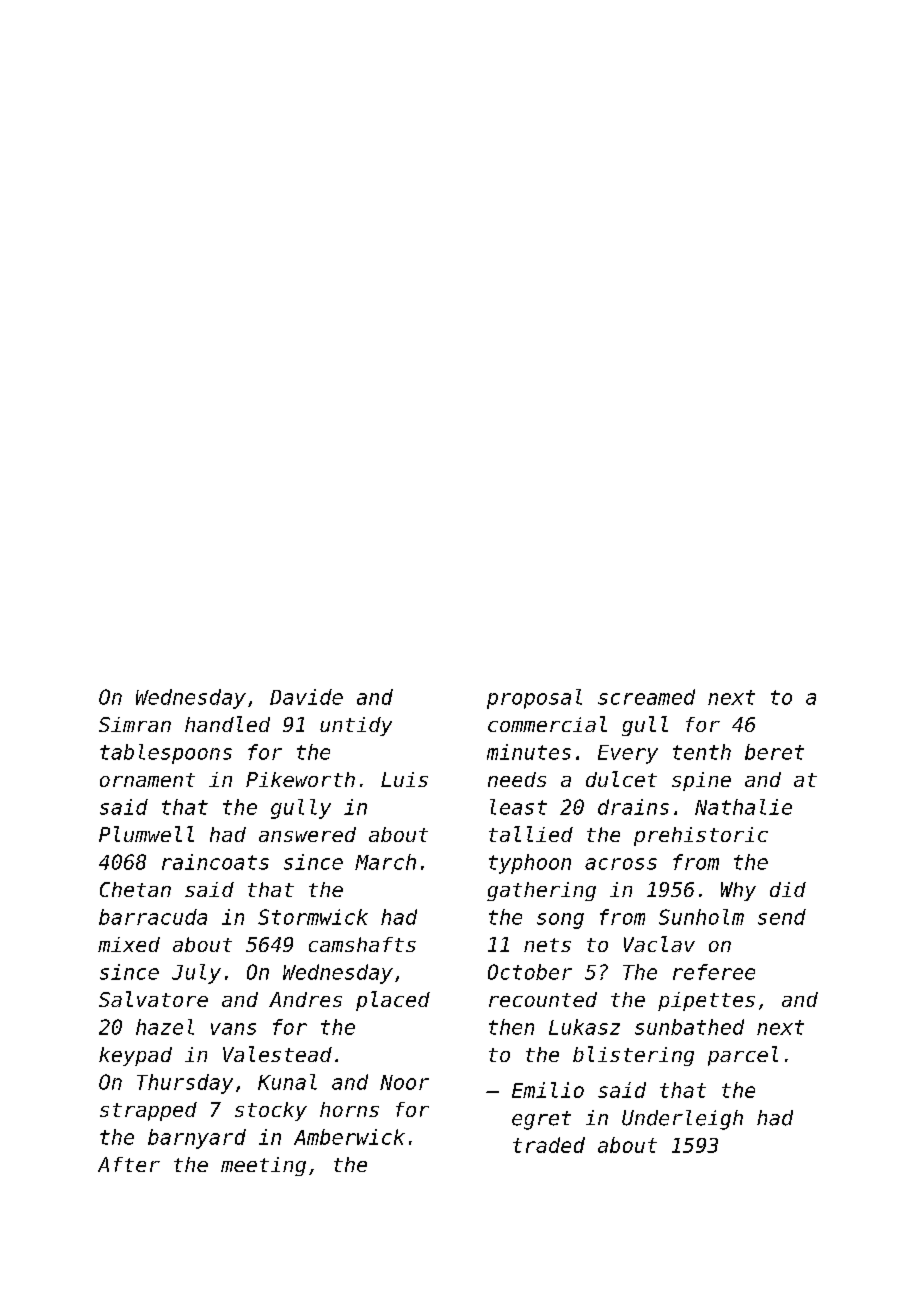 Image resolution: width=924 pixels, height=1311 pixels. I want to click on Andres, so click(305, 999).
